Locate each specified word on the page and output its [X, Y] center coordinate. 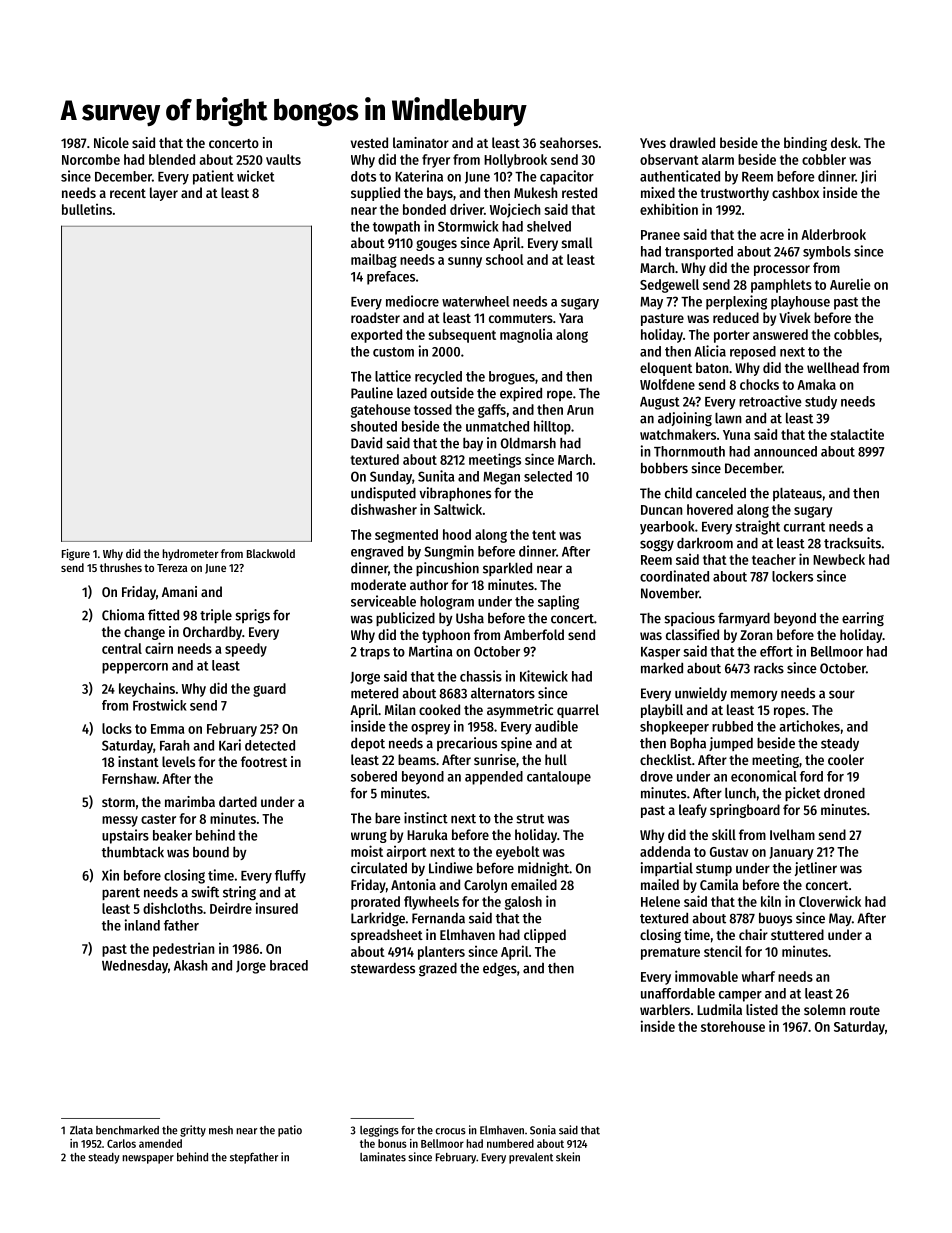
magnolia [526, 336]
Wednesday [135, 967]
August [660, 403]
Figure [76, 555]
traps [375, 653]
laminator [421, 142]
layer [164, 194]
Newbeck [839, 559]
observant [669, 159]
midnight [543, 869]
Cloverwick [830, 901]
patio [290, 1131]
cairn [159, 648]
